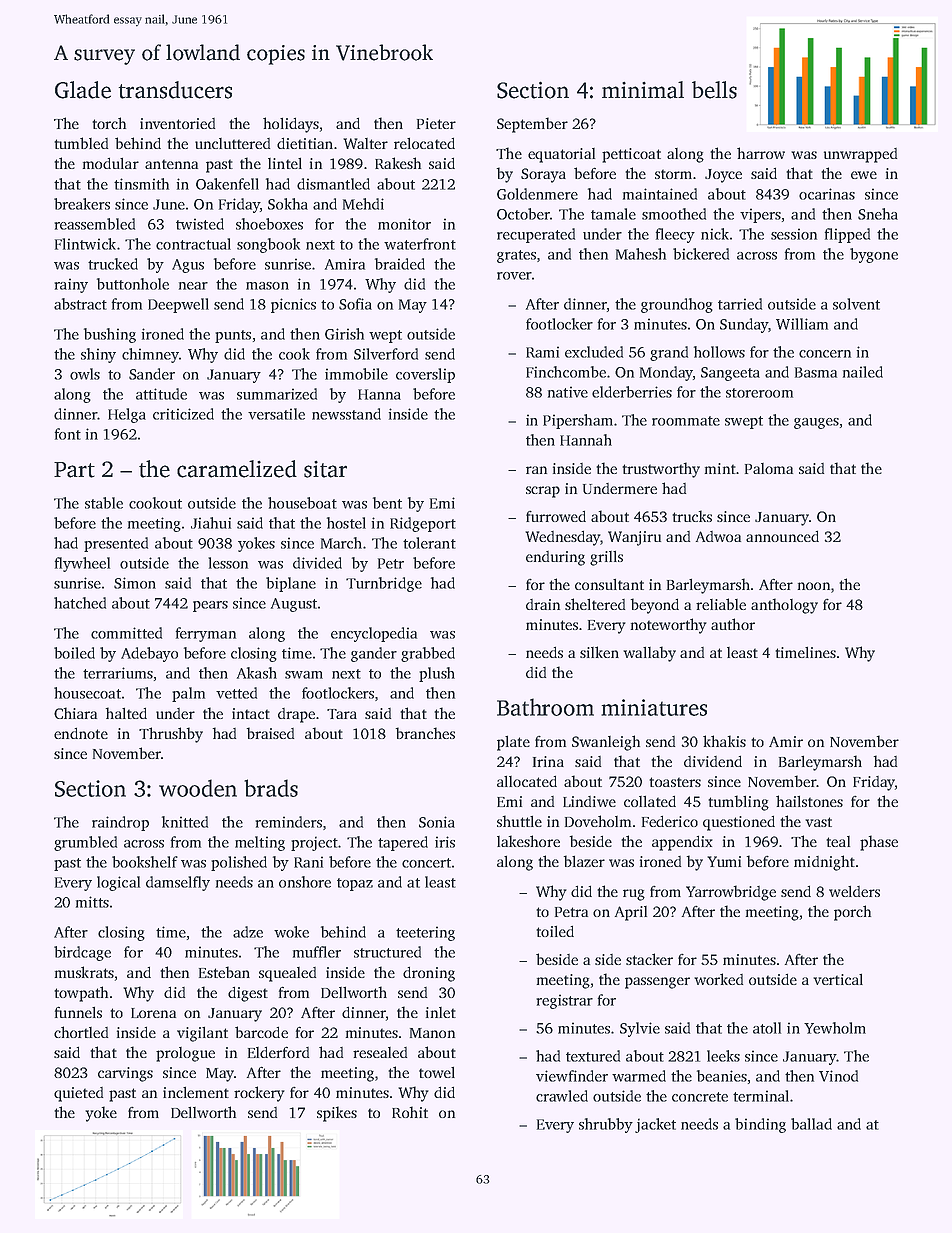  What do you see at coordinates (82, 564) in the screenshot?
I see `flywheel` at bounding box center [82, 564].
